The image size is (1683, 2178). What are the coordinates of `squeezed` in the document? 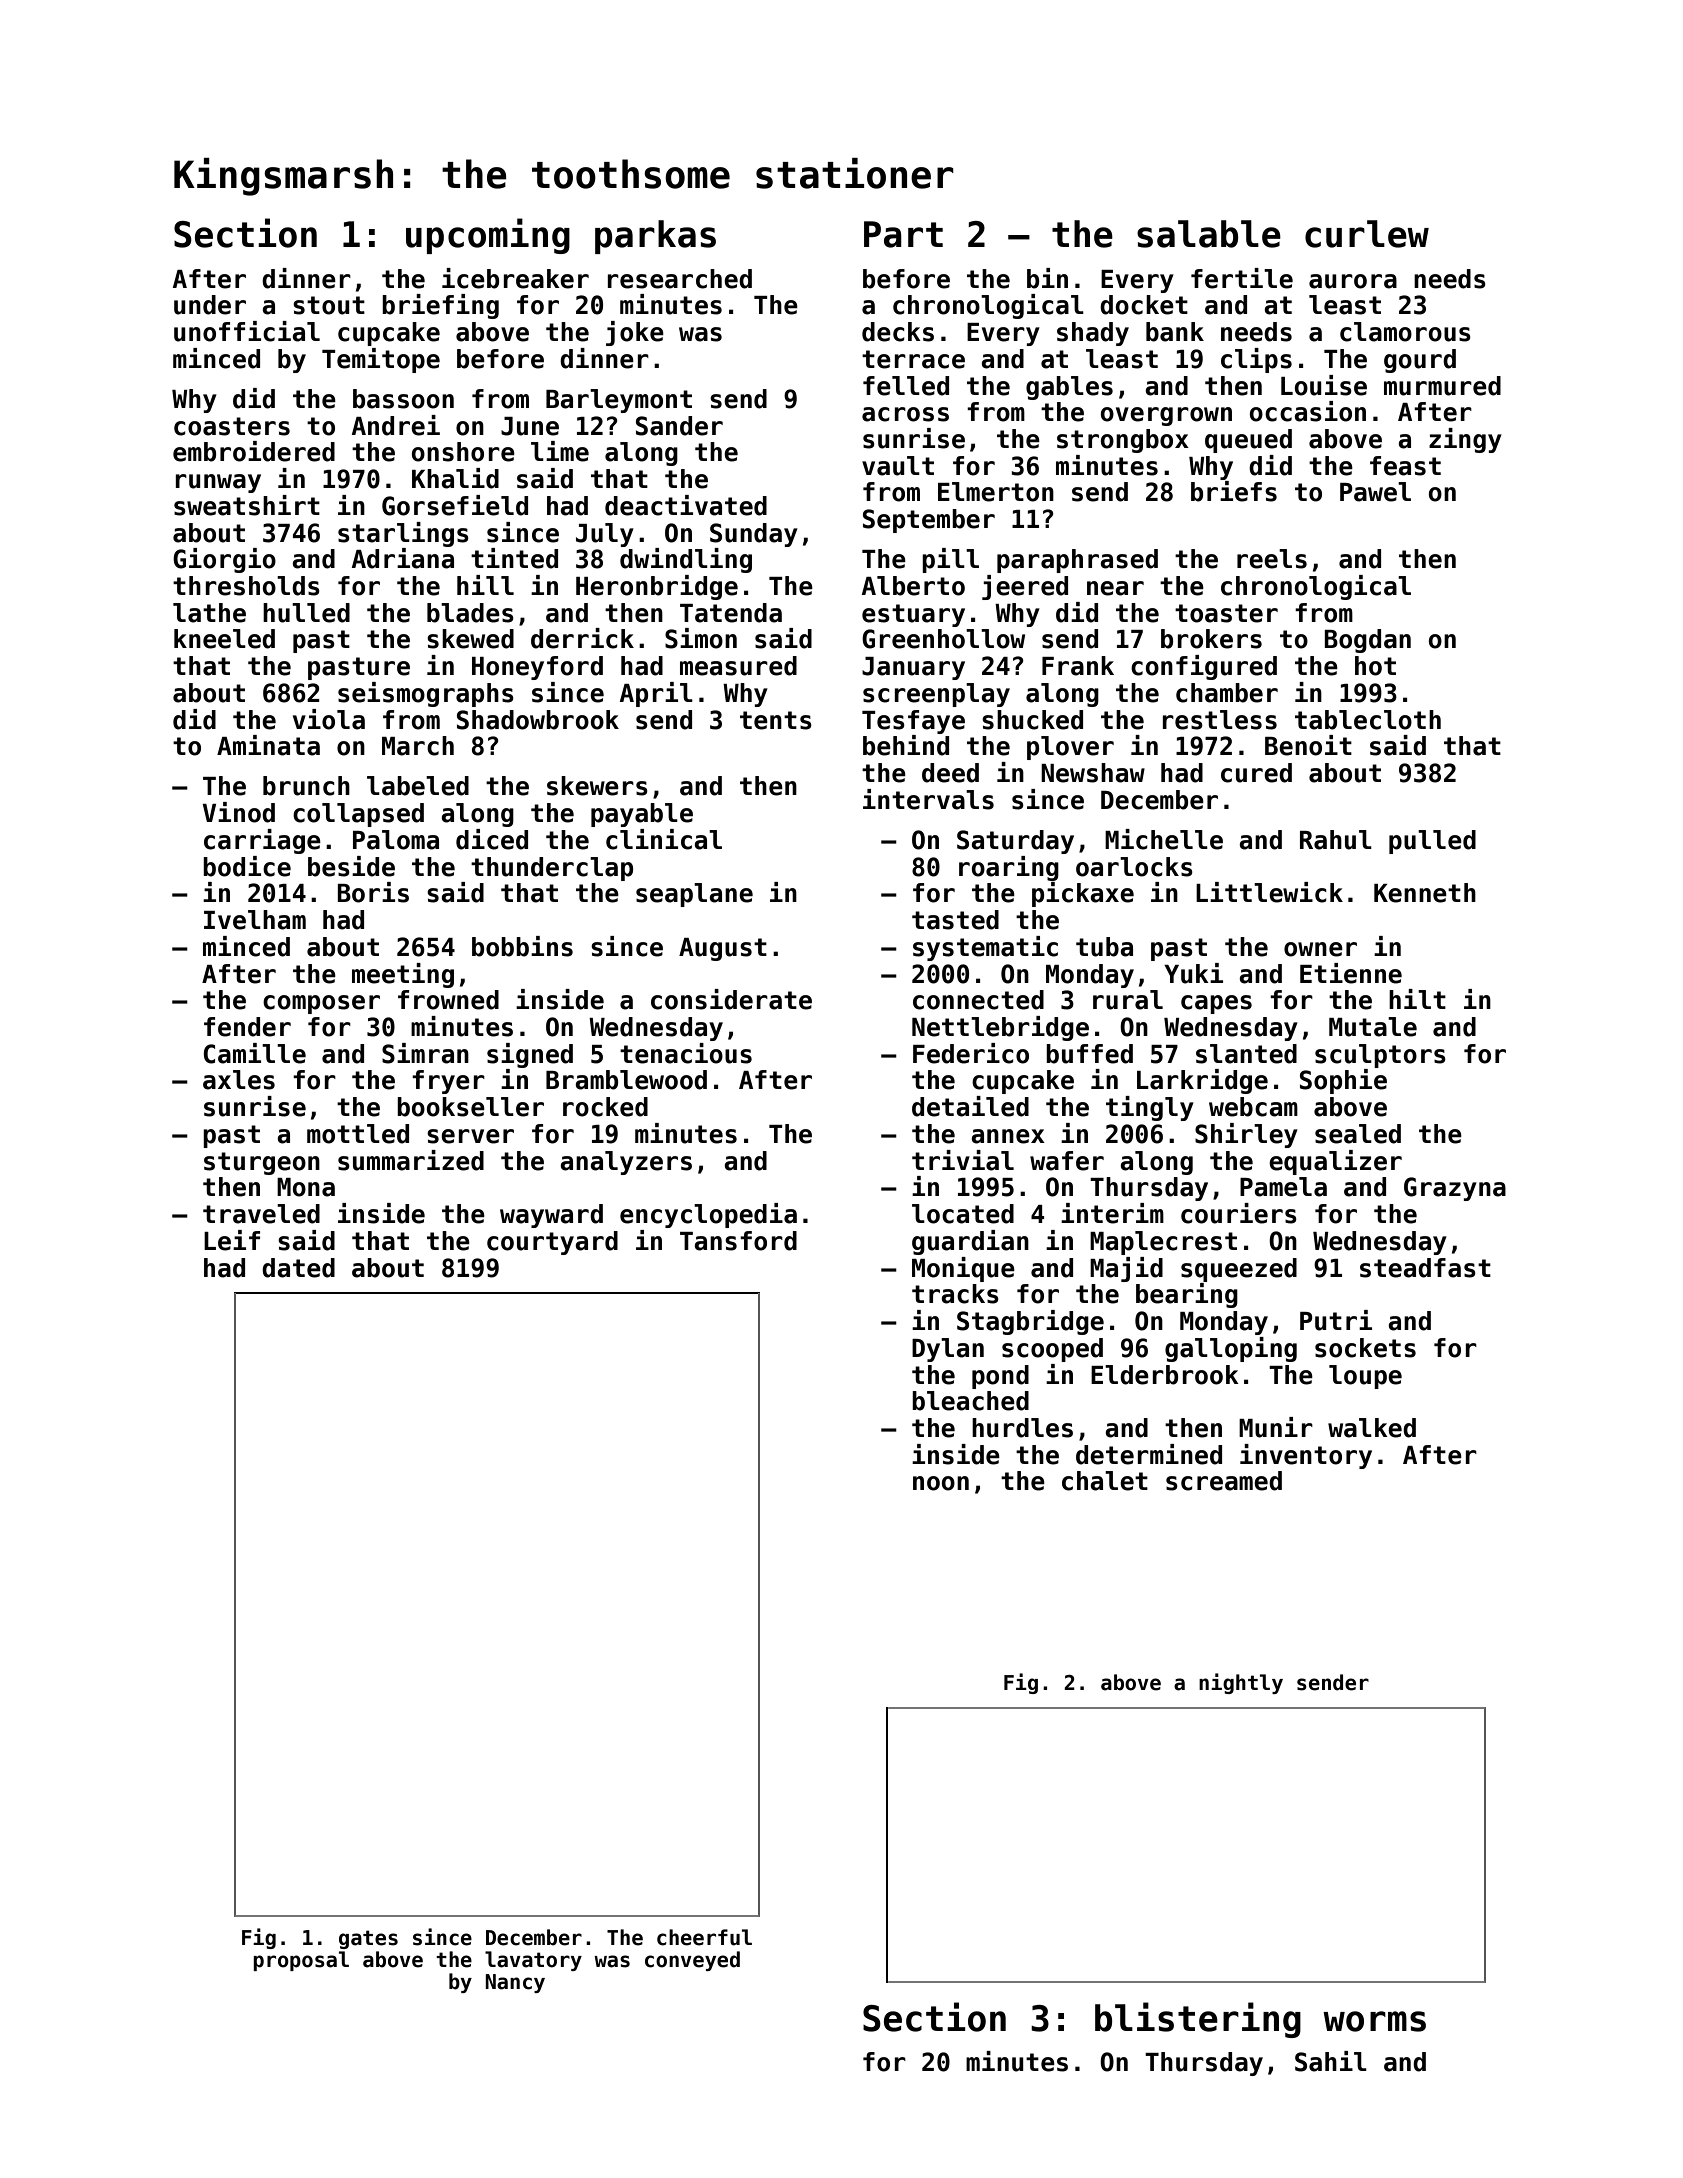 It's located at (1239, 1270).
